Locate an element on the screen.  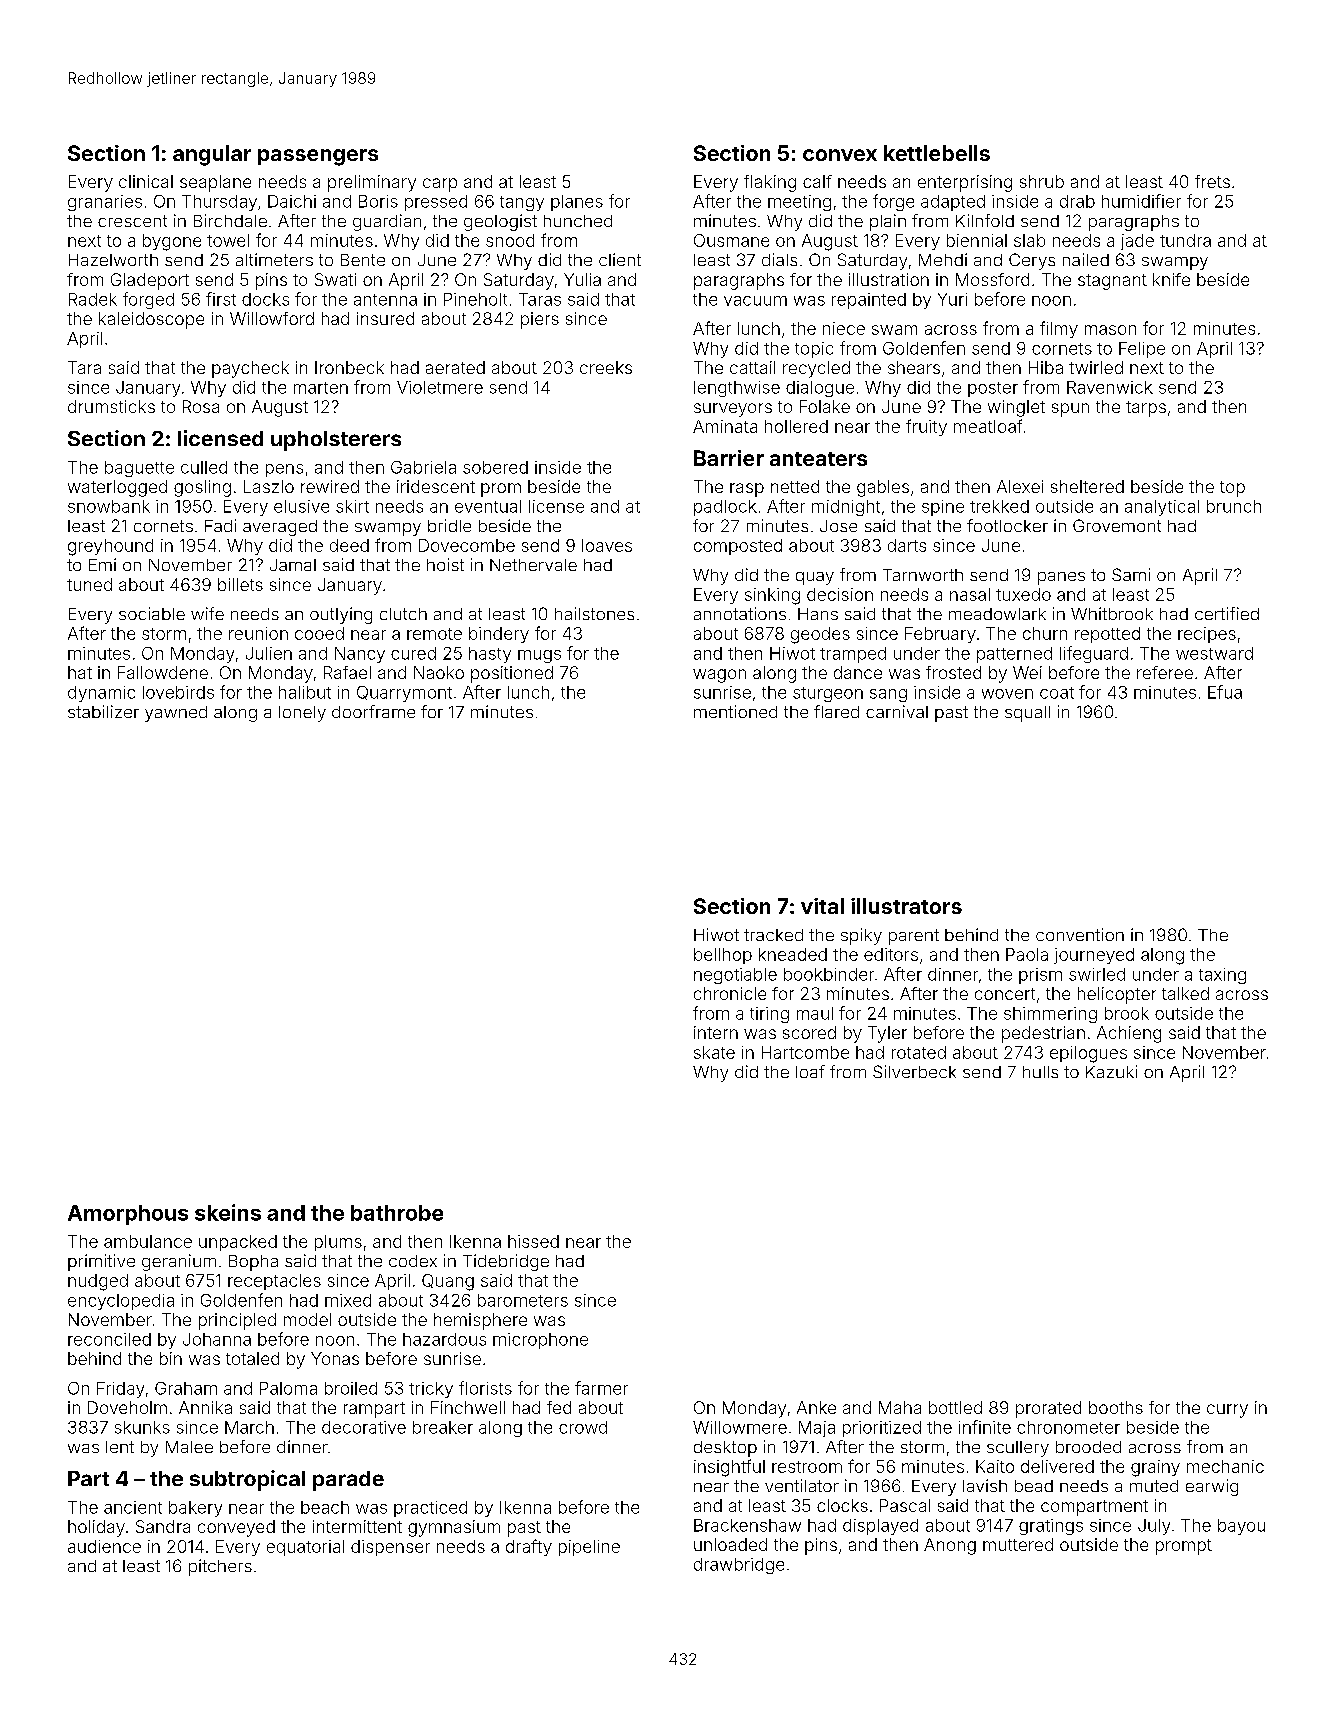
drafty is located at coordinates (529, 1547).
